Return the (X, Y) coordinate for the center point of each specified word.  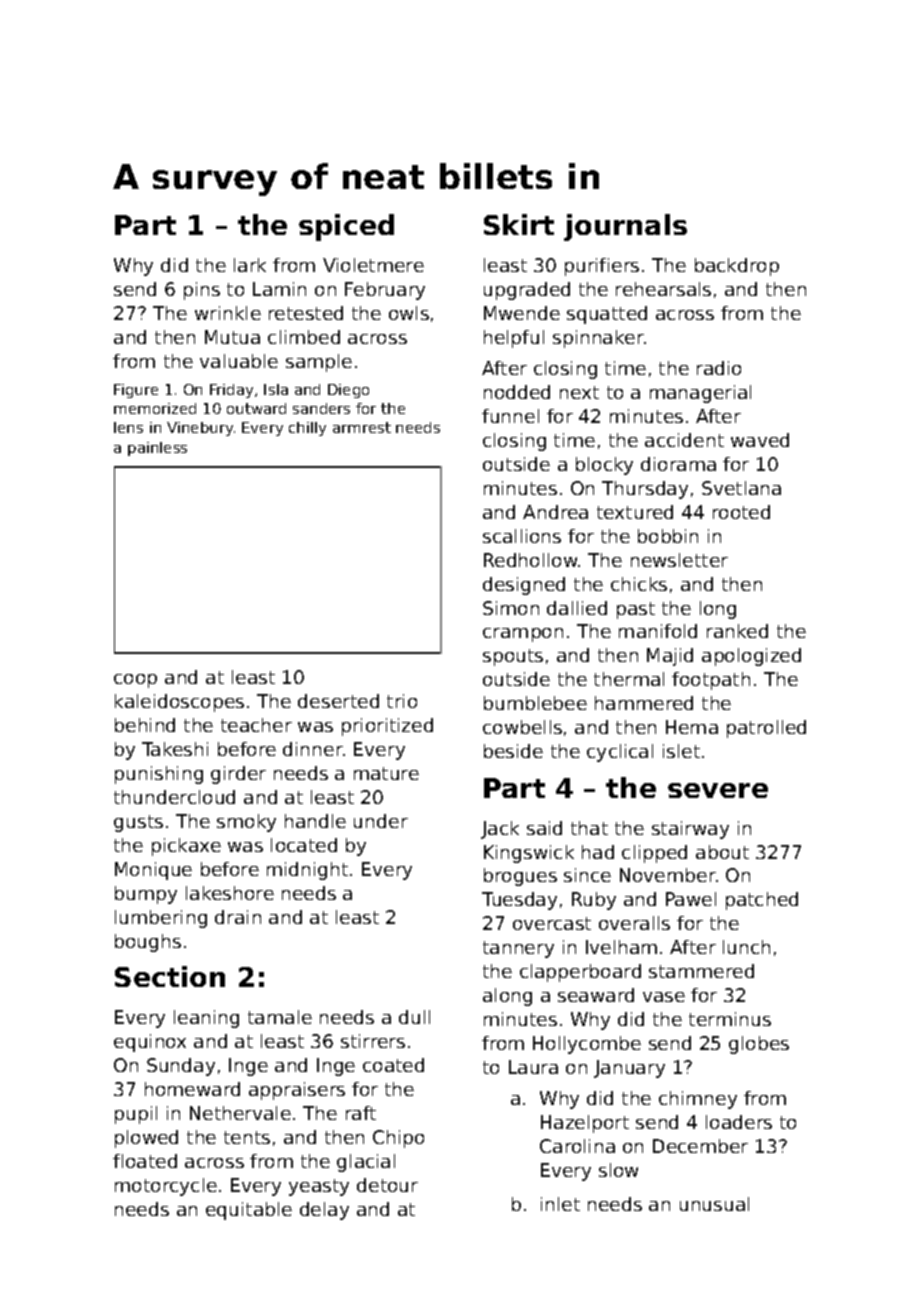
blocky (604, 466)
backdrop (737, 267)
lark (250, 265)
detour (387, 1185)
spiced (346, 227)
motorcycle (166, 1187)
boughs (148, 943)
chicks (639, 584)
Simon (511, 608)
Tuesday (519, 901)
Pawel (691, 899)
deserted (338, 701)
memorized (155, 408)
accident (684, 440)
